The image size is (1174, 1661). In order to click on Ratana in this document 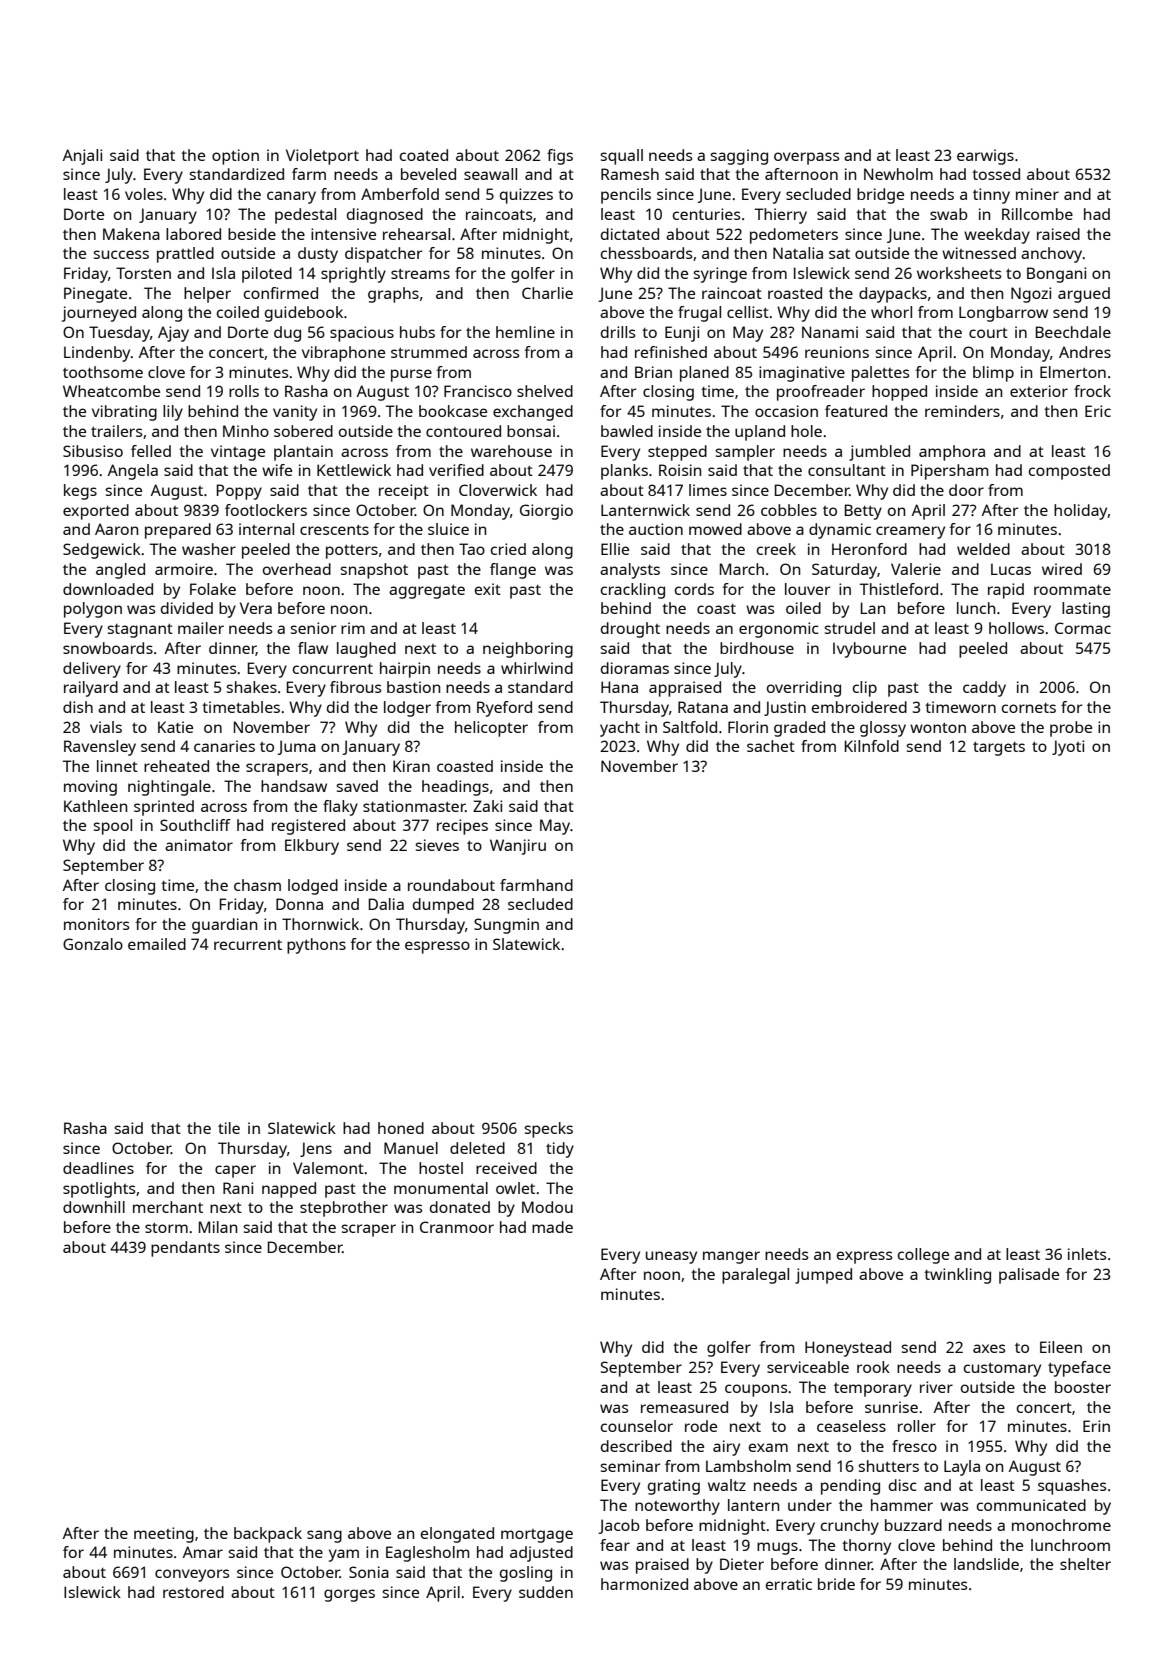, I will do `click(703, 707)`.
